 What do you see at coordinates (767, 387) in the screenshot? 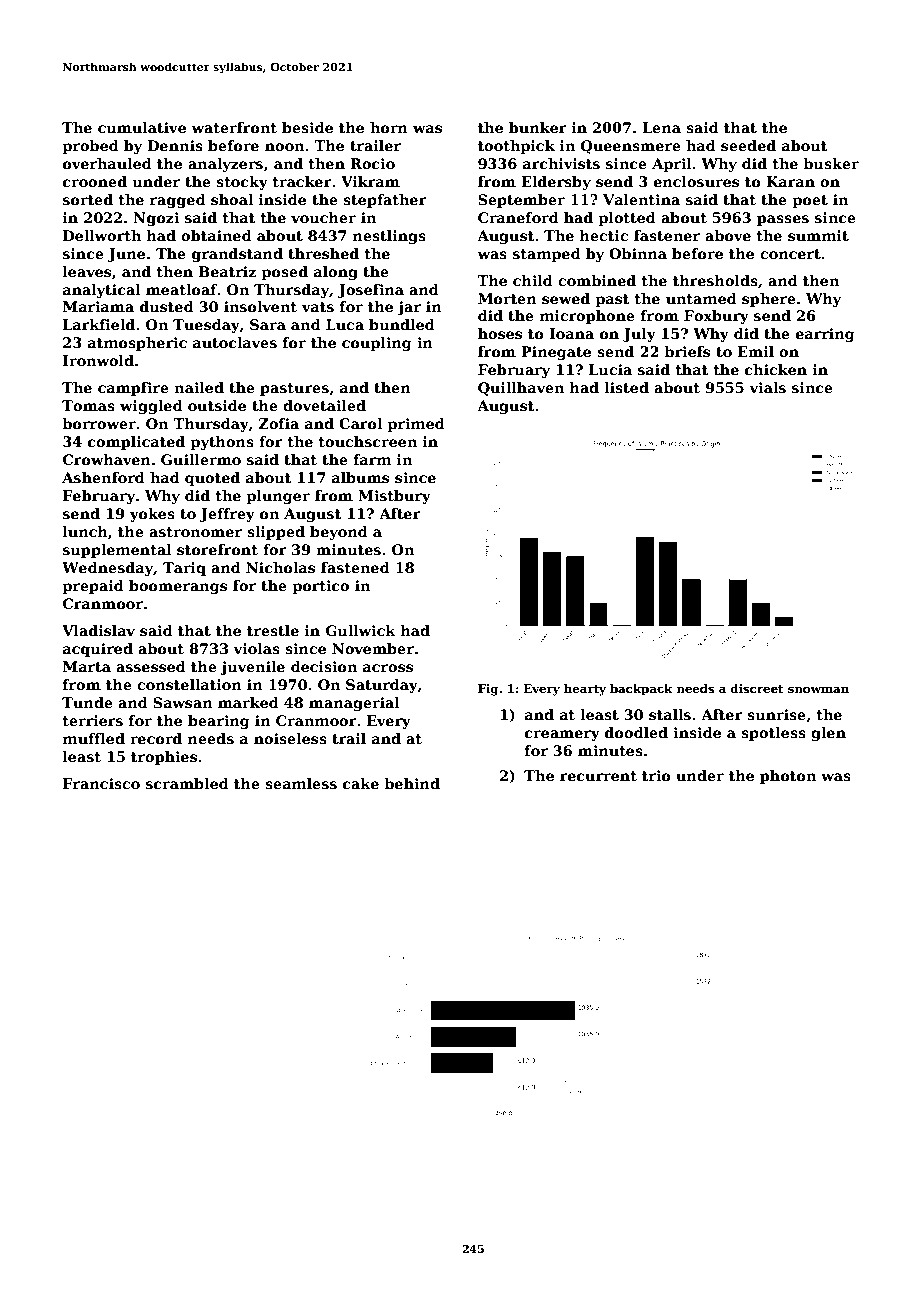
I see `vials` at bounding box center [767, 387].
